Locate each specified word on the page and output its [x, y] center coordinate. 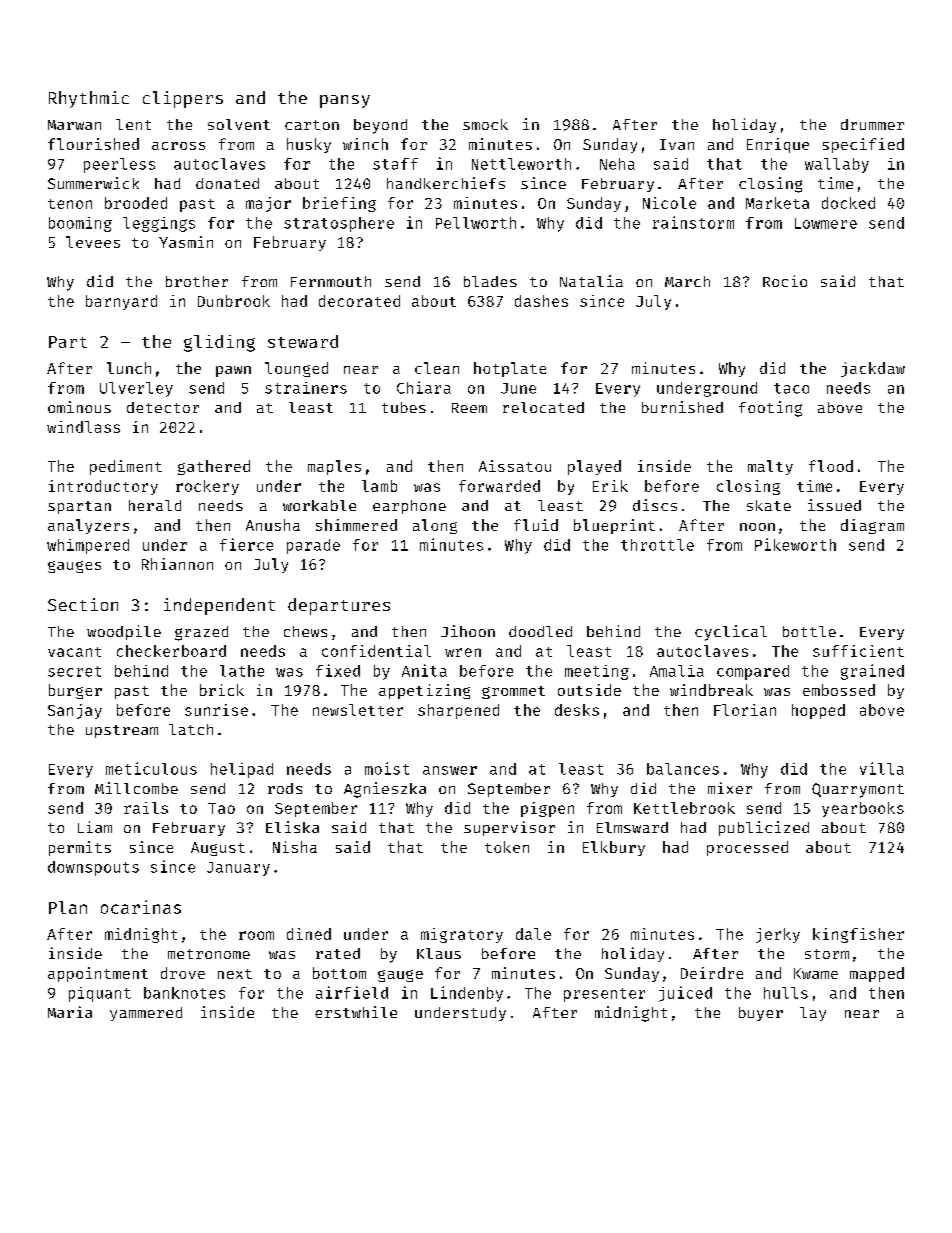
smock [485, 124]
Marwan [74, 125]
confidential [376, 651]
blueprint [614, 526]
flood [831, 466]
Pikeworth [795, 544]
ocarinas [141, 907]
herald [155, 505]
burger [75, 691]
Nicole [669, 203]
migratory [462, 935]
